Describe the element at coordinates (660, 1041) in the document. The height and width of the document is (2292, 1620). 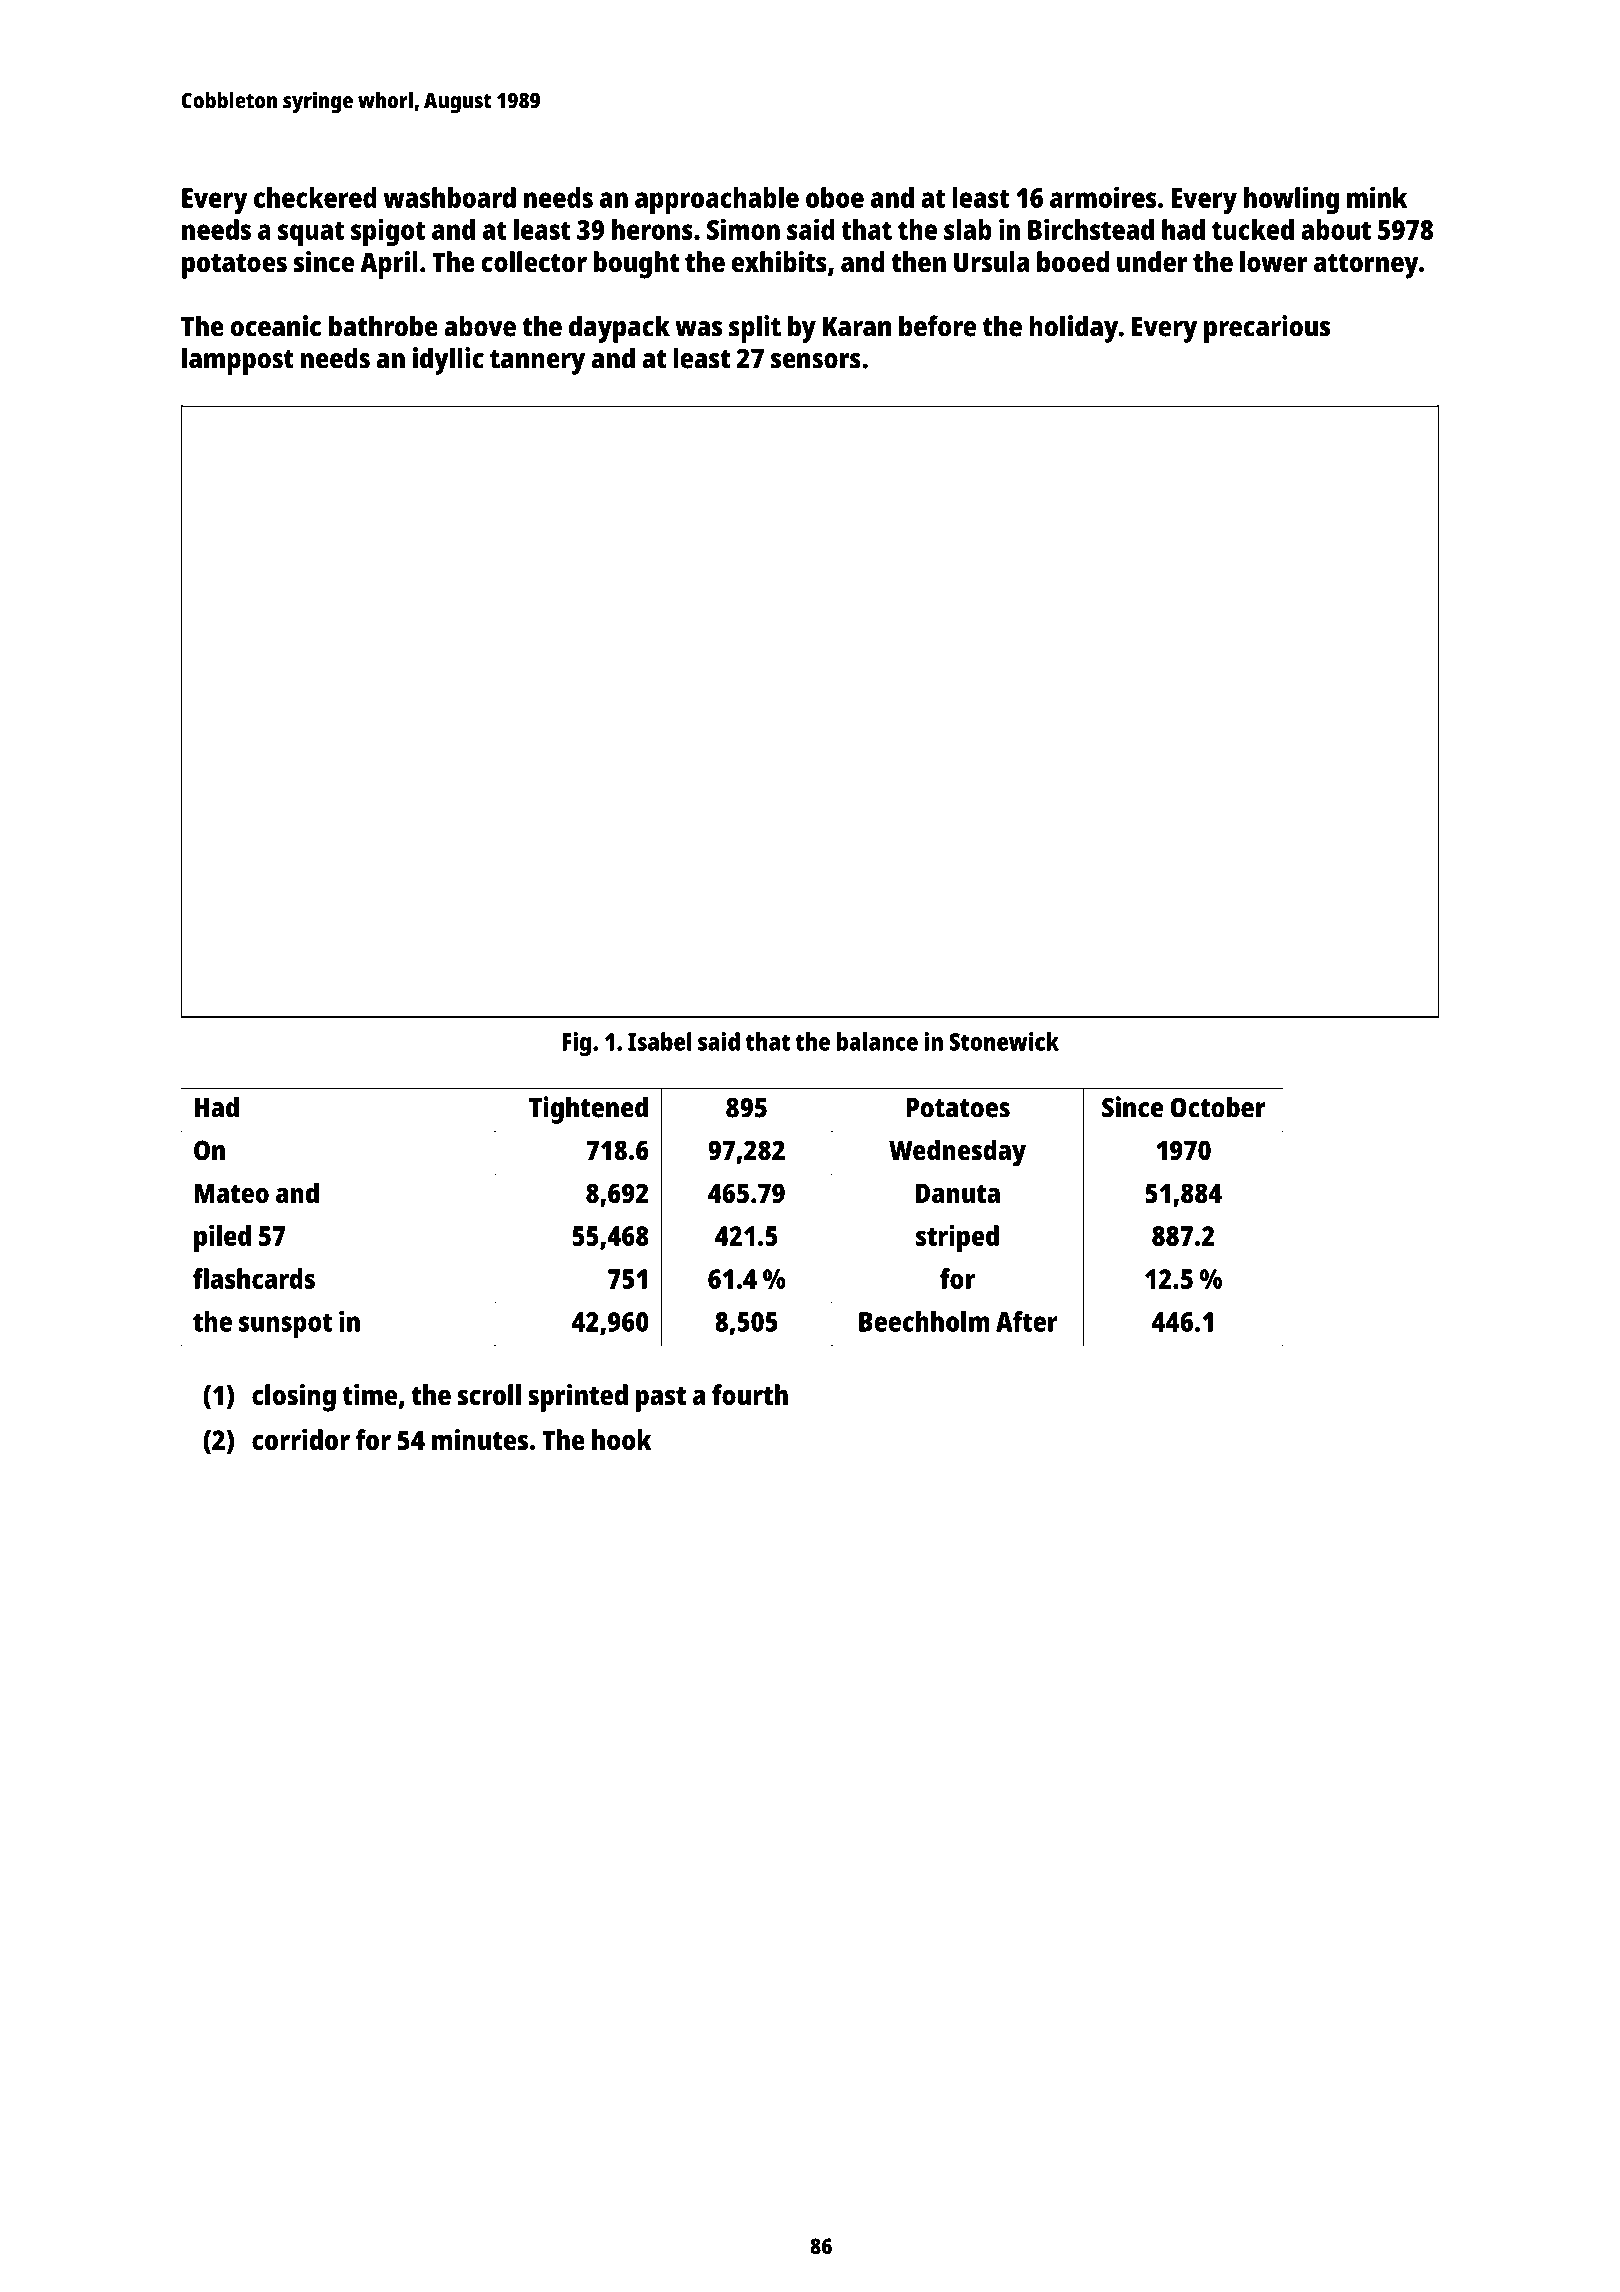
I see `Isabel` at that location.
